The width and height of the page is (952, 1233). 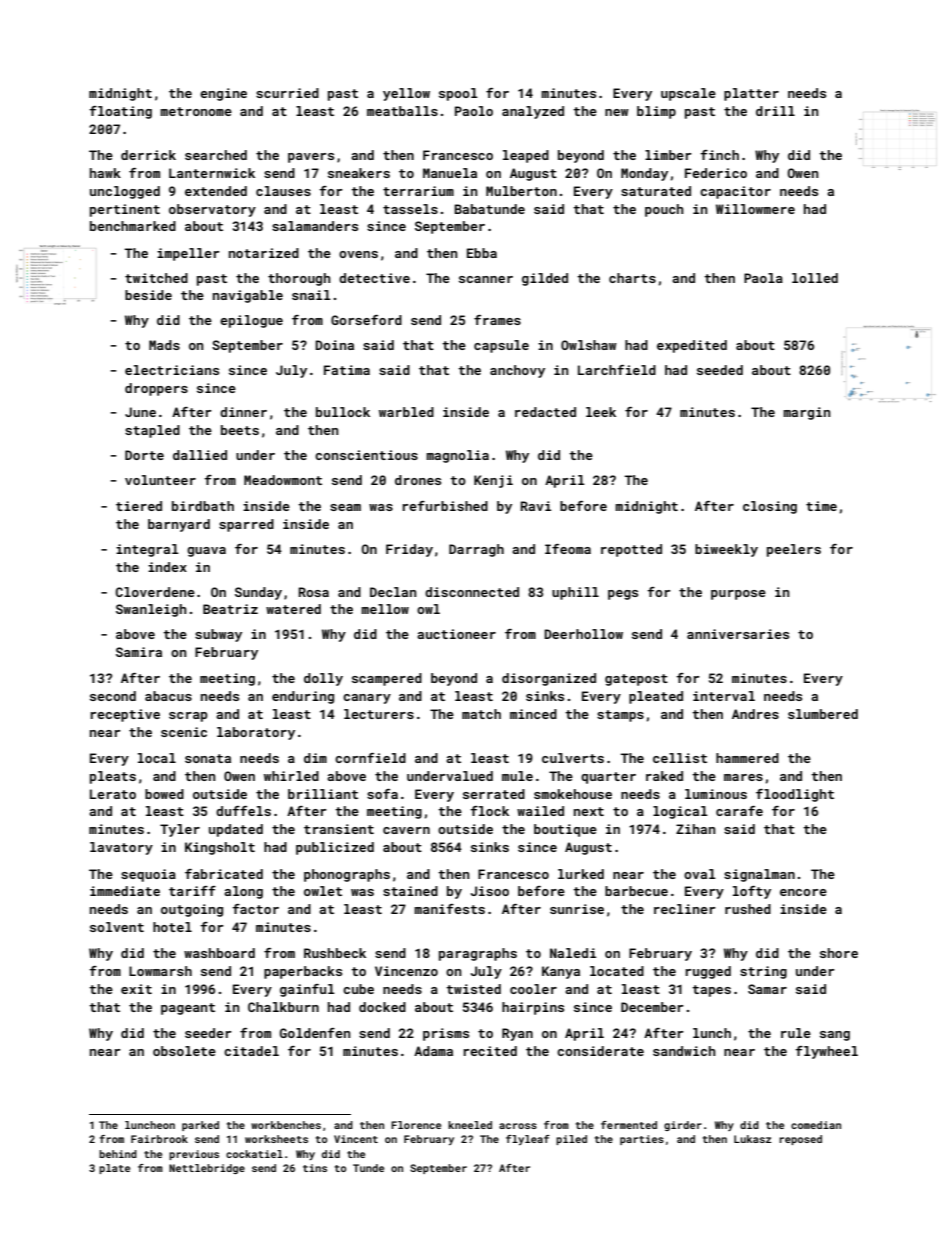 I want to click on epilogue, so click(x=251, y=321).
